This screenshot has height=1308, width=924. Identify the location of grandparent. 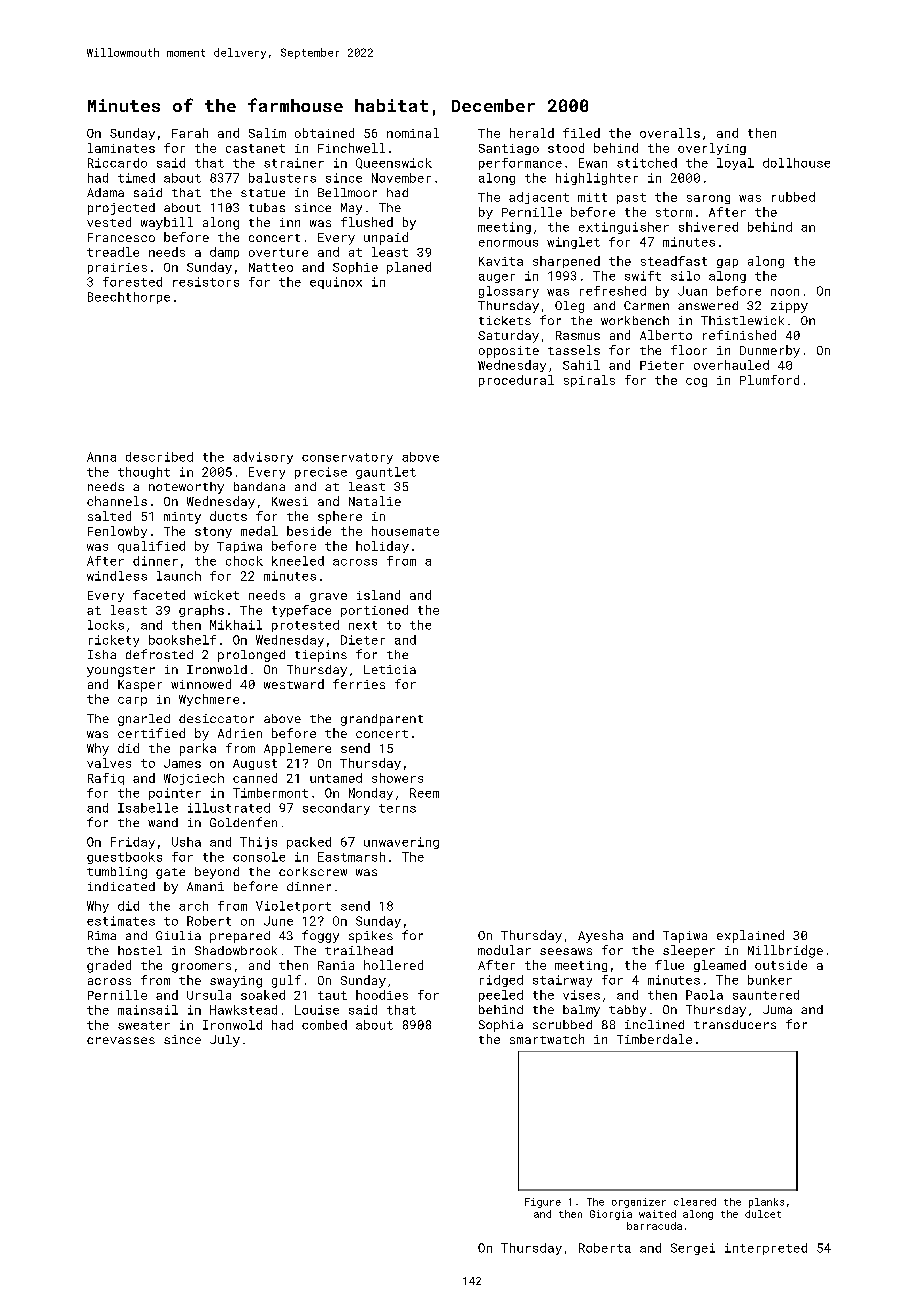
(382, 720).
